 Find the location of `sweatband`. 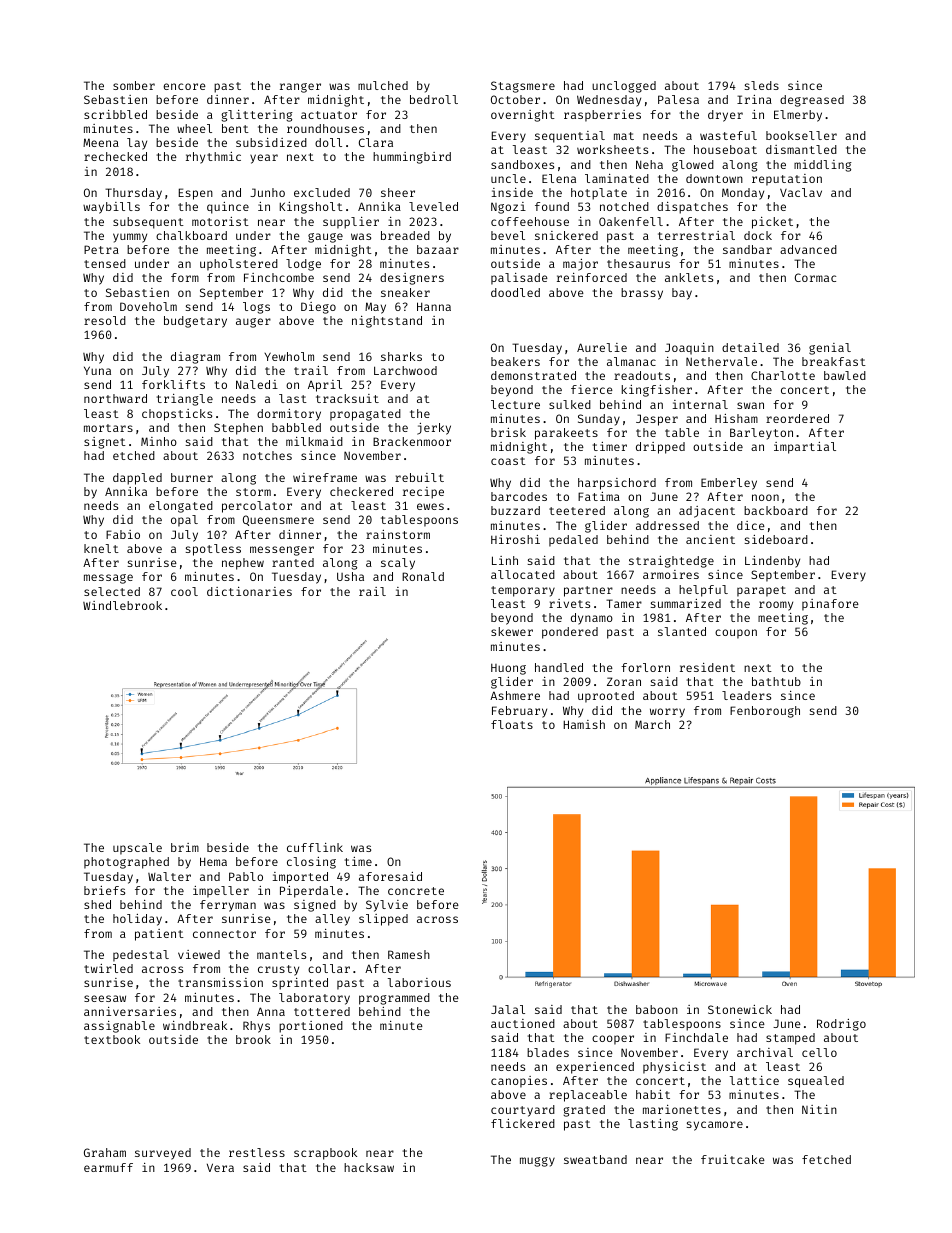

sweatband is located at coordinates (595, 1159).
